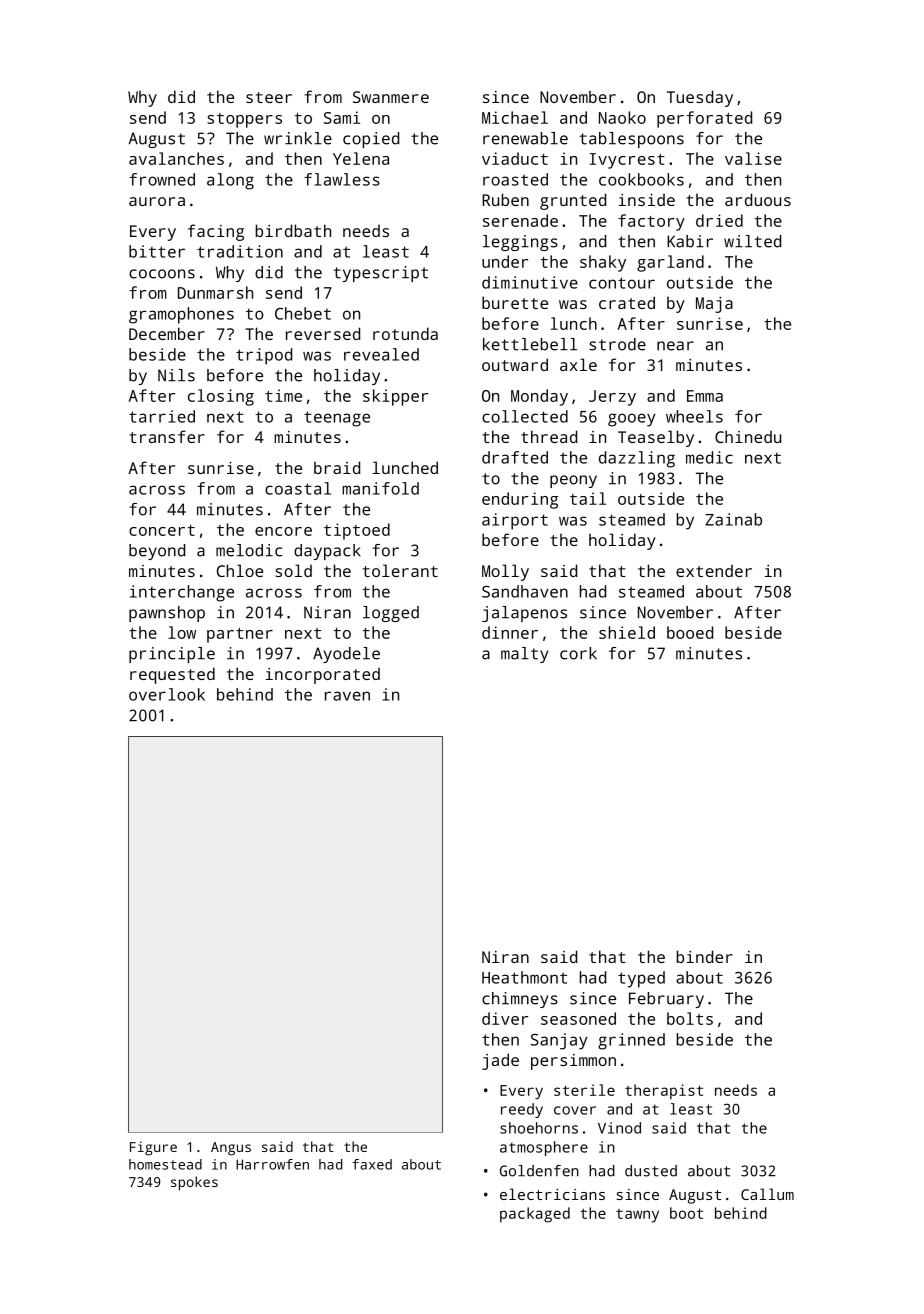 The height and width of the screenshot is (1314, 924). I want to click on homestead, so click(165, 1164).
